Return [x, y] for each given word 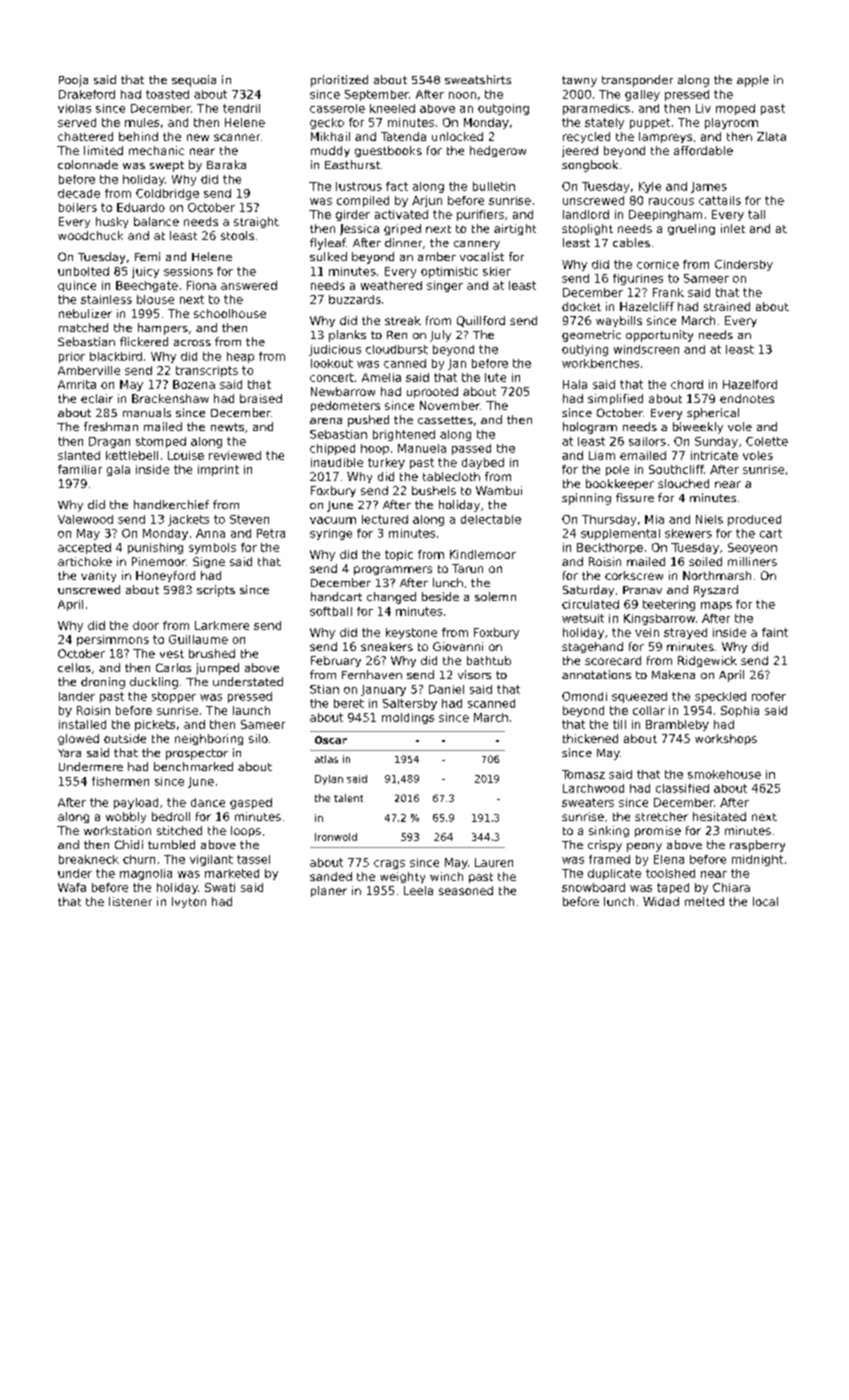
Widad [661, 901]
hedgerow [498, 151]
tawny [579, 81]
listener [130, 901]
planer [329, 891]
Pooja [73, 81]
